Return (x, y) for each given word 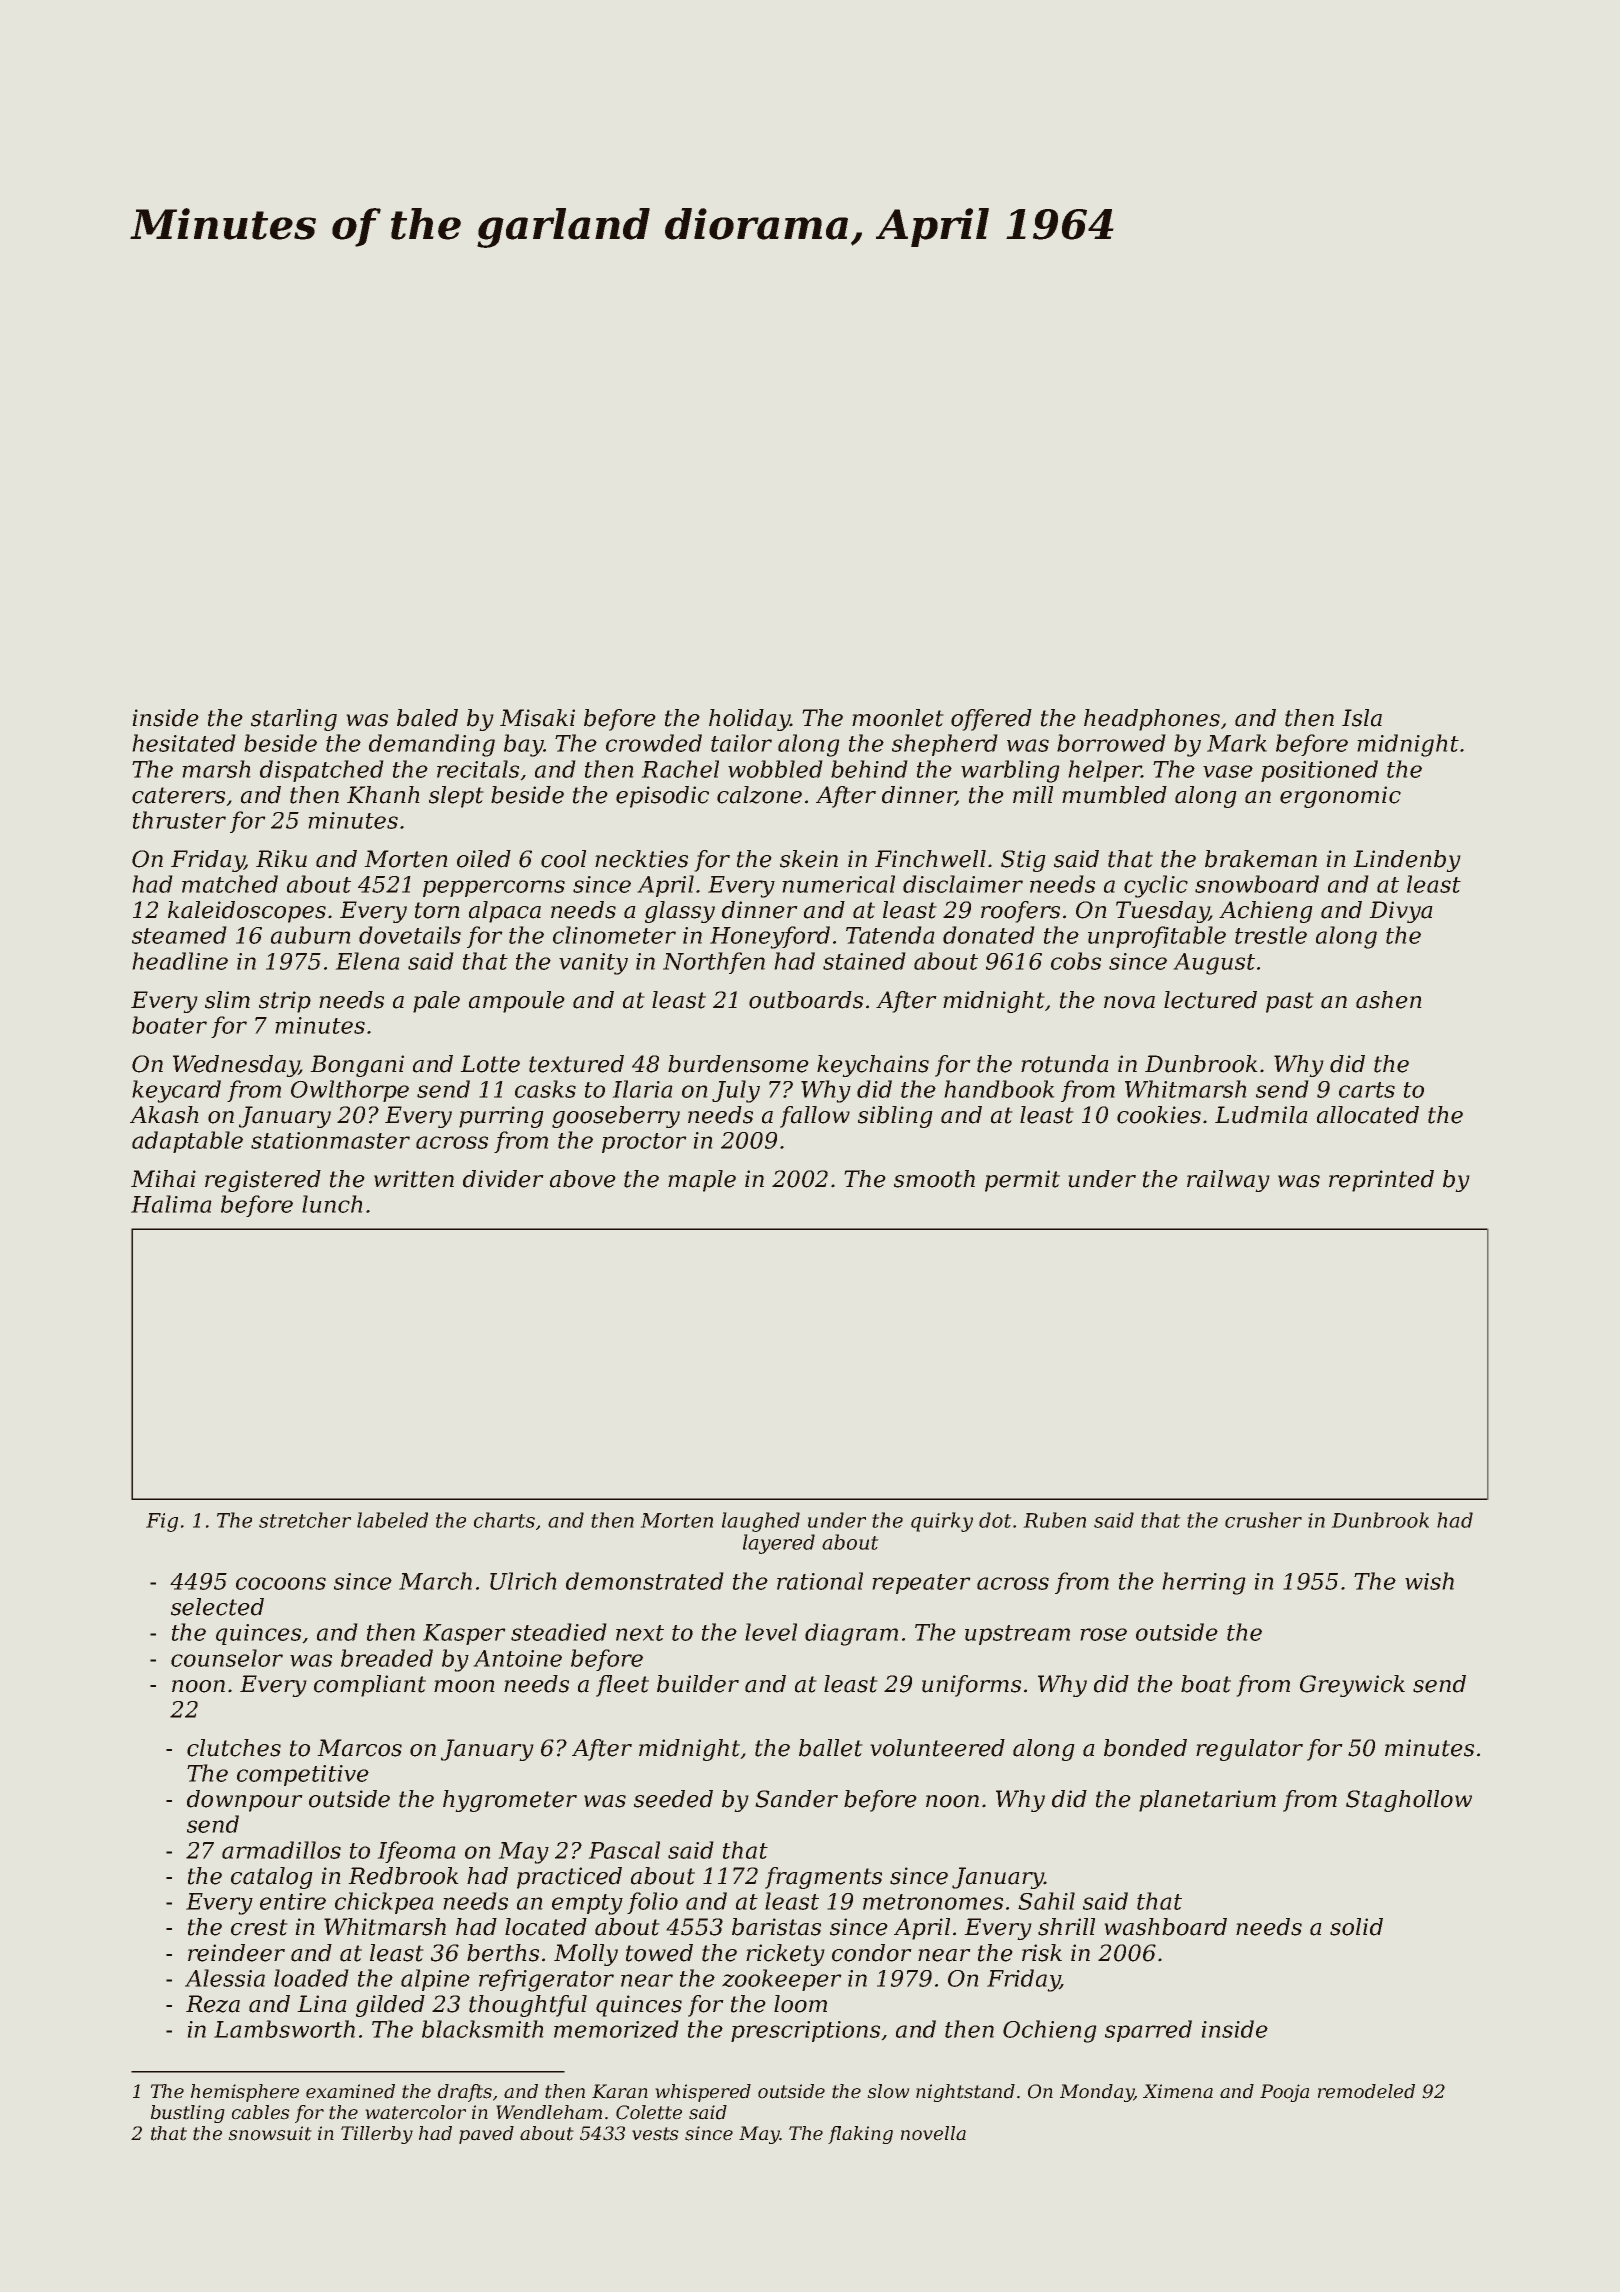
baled (427, 718)
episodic (662, 797)
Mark (1237, 743)
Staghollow (1409, 1801)
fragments (823, 1878)
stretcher (305, 1520)
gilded (390, 2006)
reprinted (1381, 1181)
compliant (370, 1686)
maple (702, 1181)
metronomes (933, 1902)
